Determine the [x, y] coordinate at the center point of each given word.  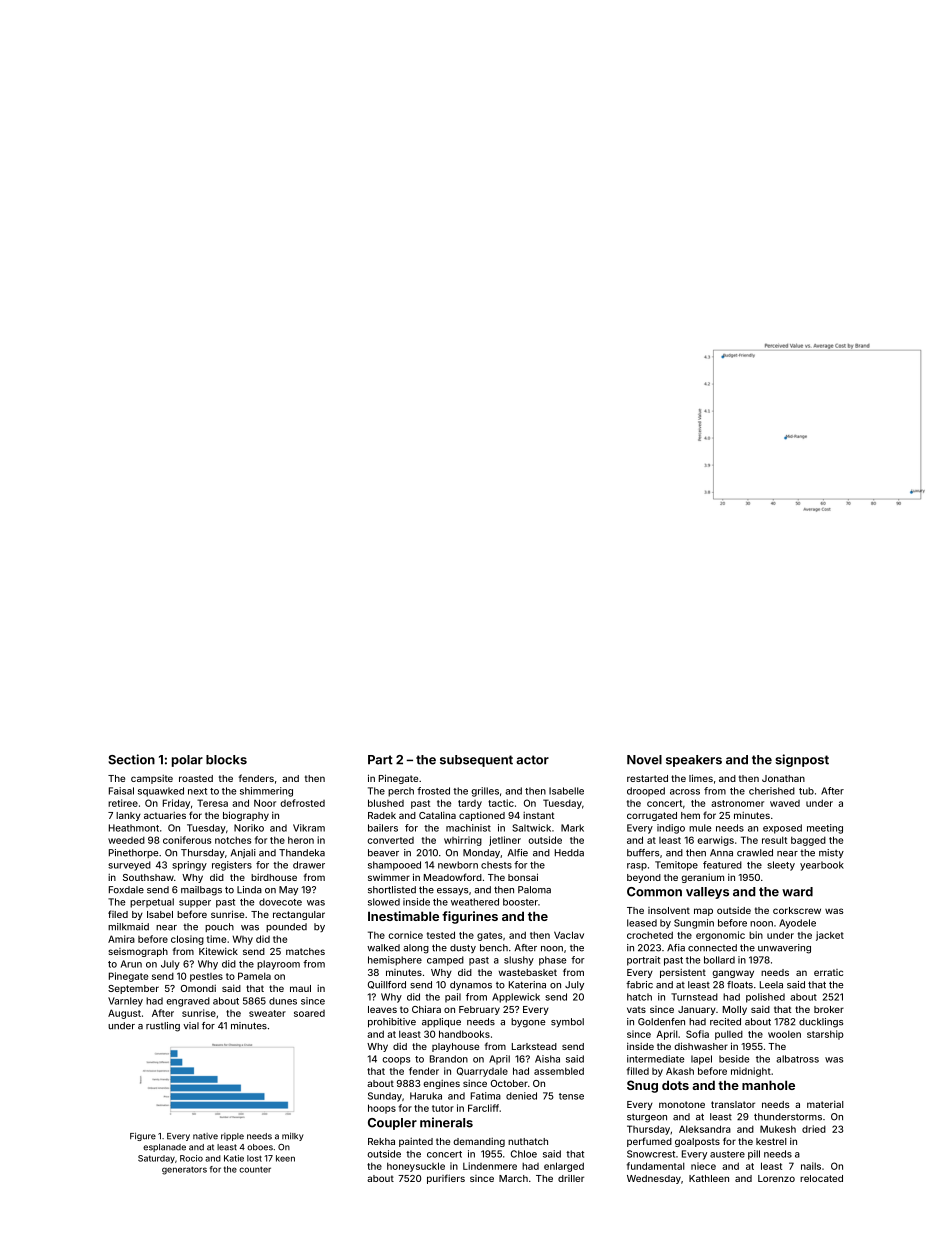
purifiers [446, 1179]
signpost [802, 760]
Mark [572, 828]
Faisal [121, 791]
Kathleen [709, 1178]
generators [184, 1170]
